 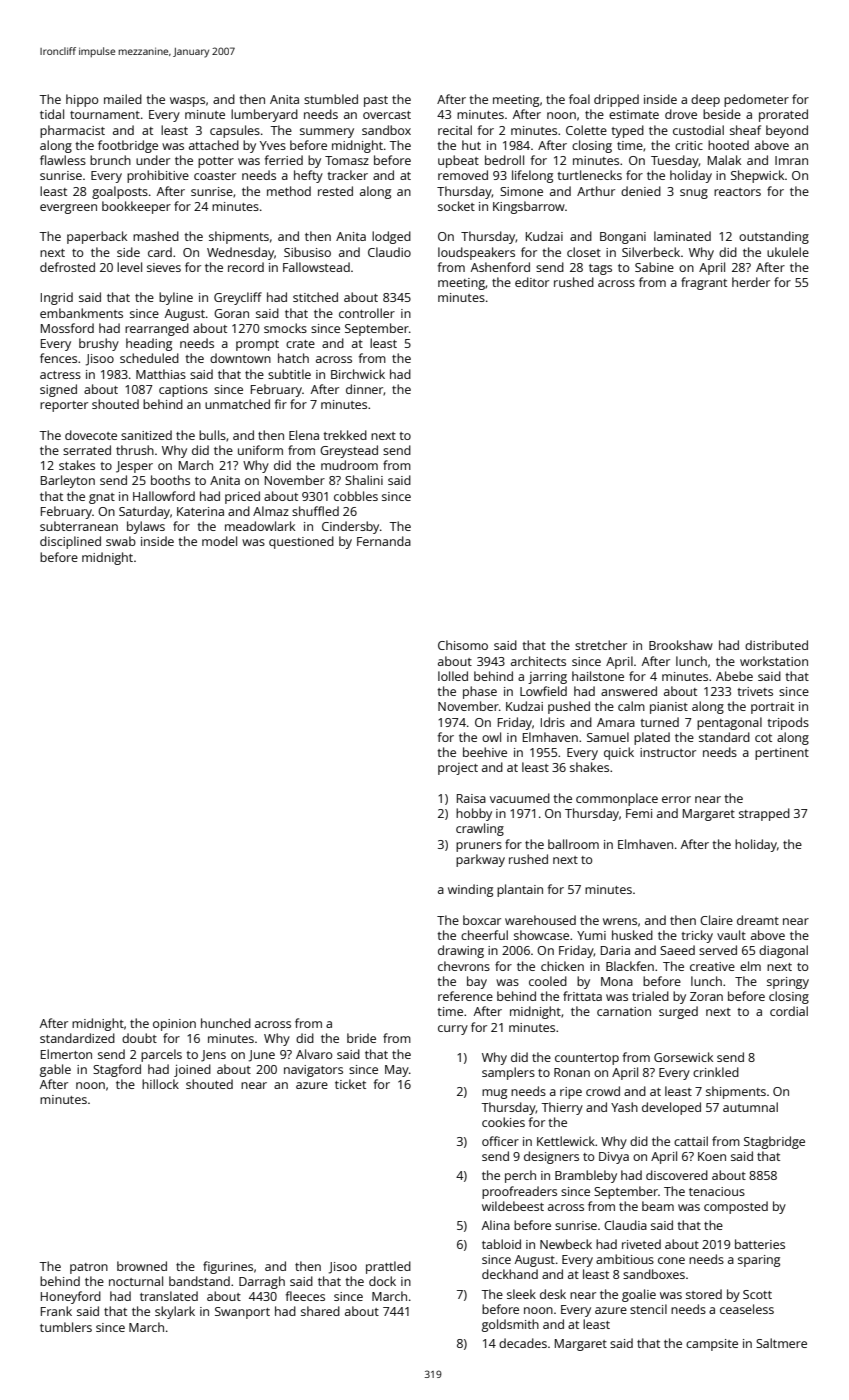 What do you see at coordinates (149, 344) in the document?
I see `heading` at bounding box center [149, 344].
